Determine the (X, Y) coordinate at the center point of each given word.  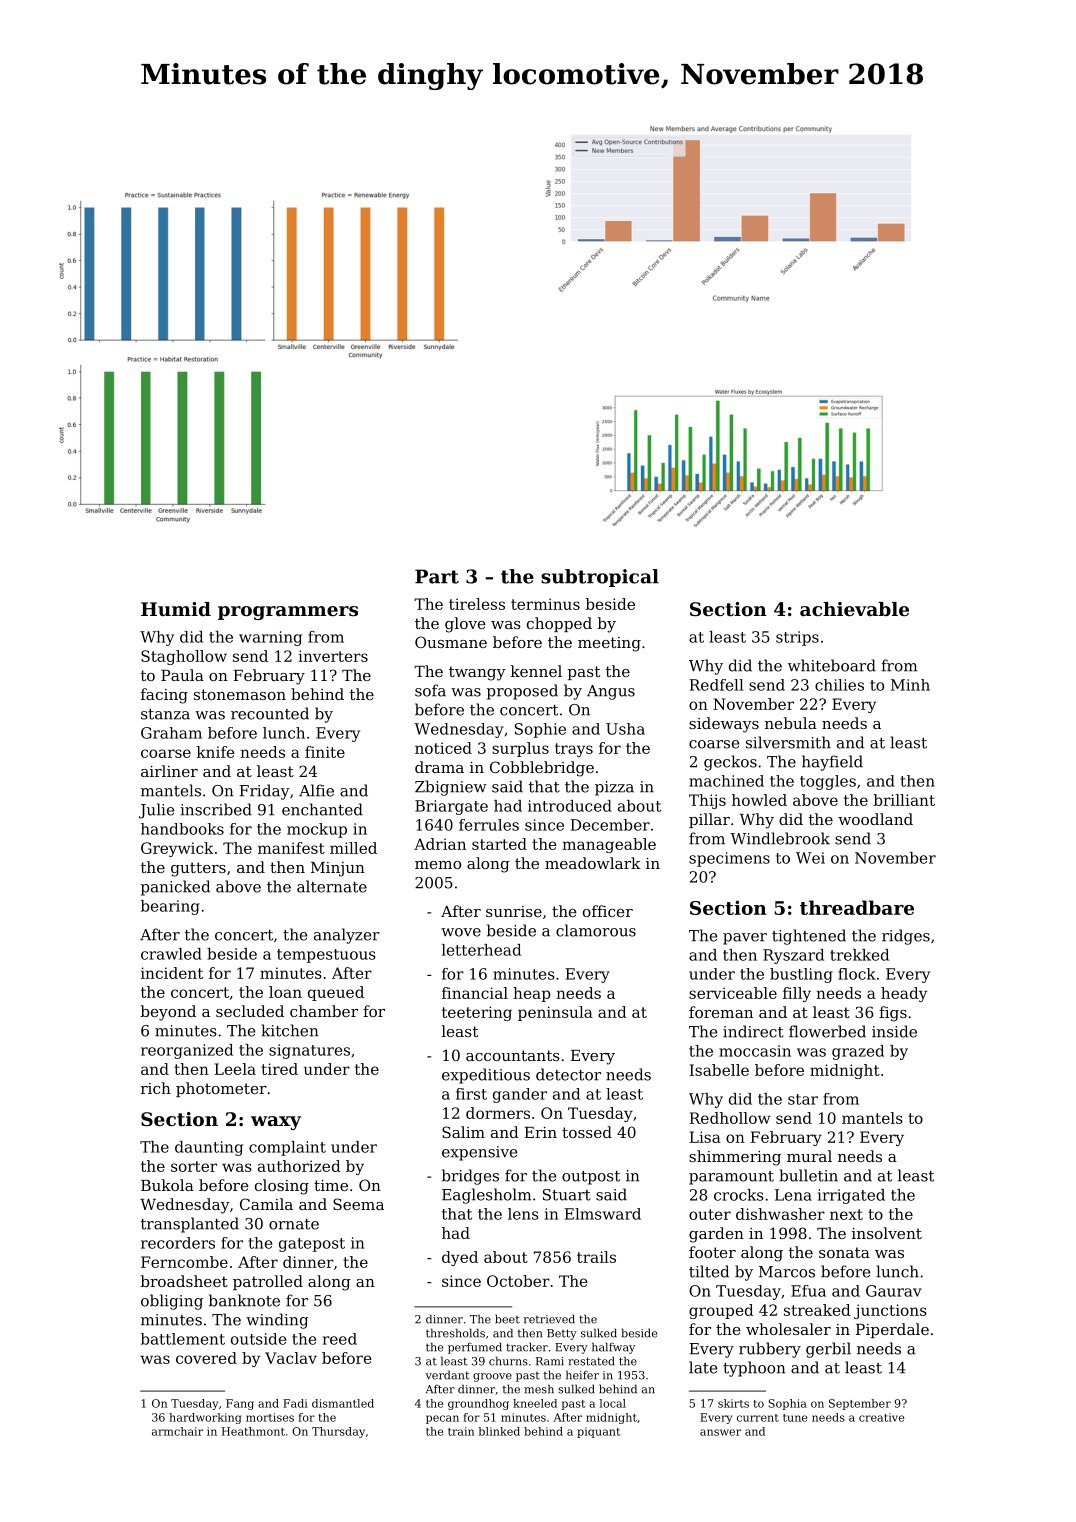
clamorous (596, 930)
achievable (854, 609)
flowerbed (827, 1031)
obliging (172, 1302)
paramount (731, 1178)
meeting (609, 644)
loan (285, 992)
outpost (591, 1178)
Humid (176, 609)
